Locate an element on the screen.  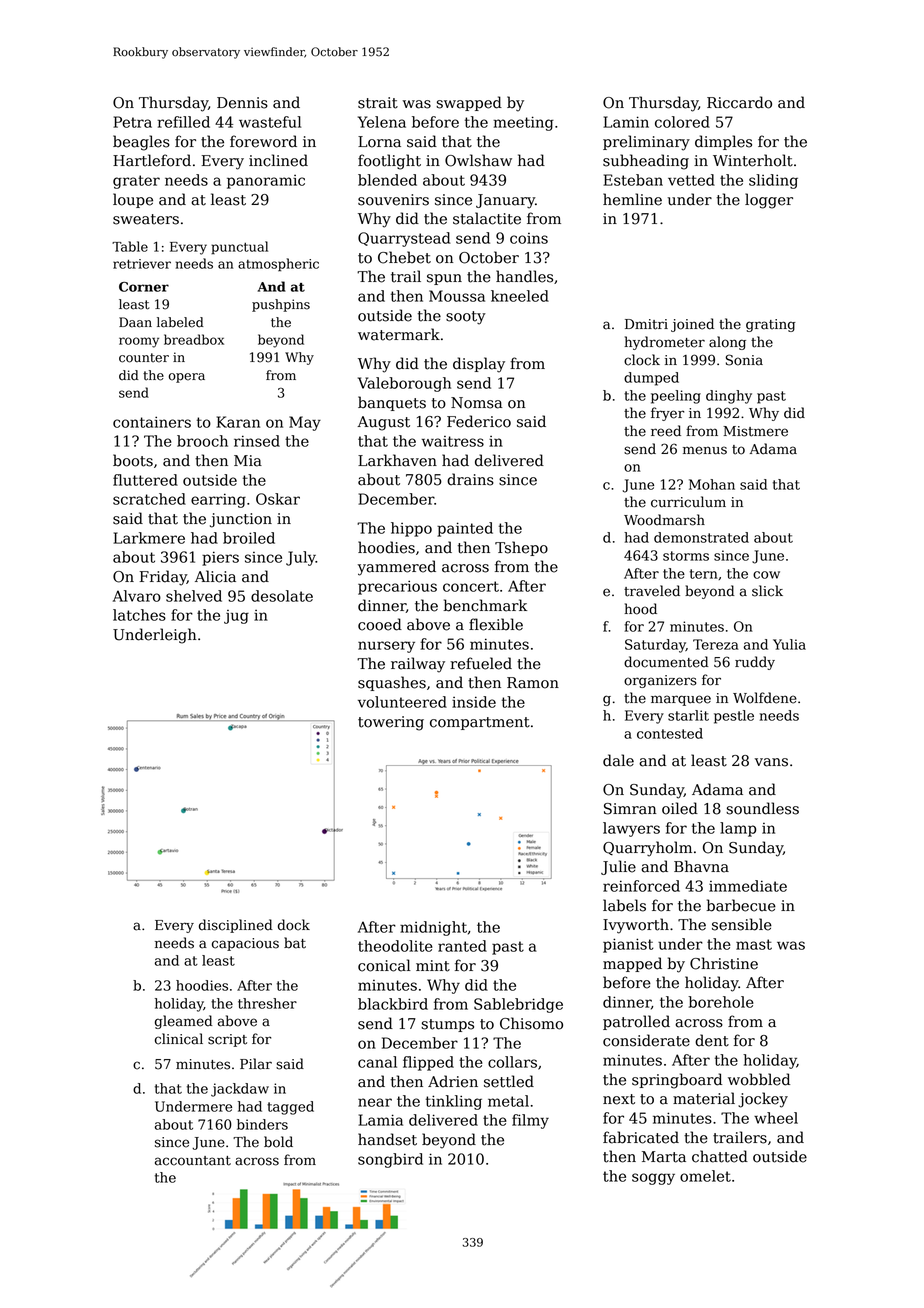
strait is located at coordinates (378, 103).
